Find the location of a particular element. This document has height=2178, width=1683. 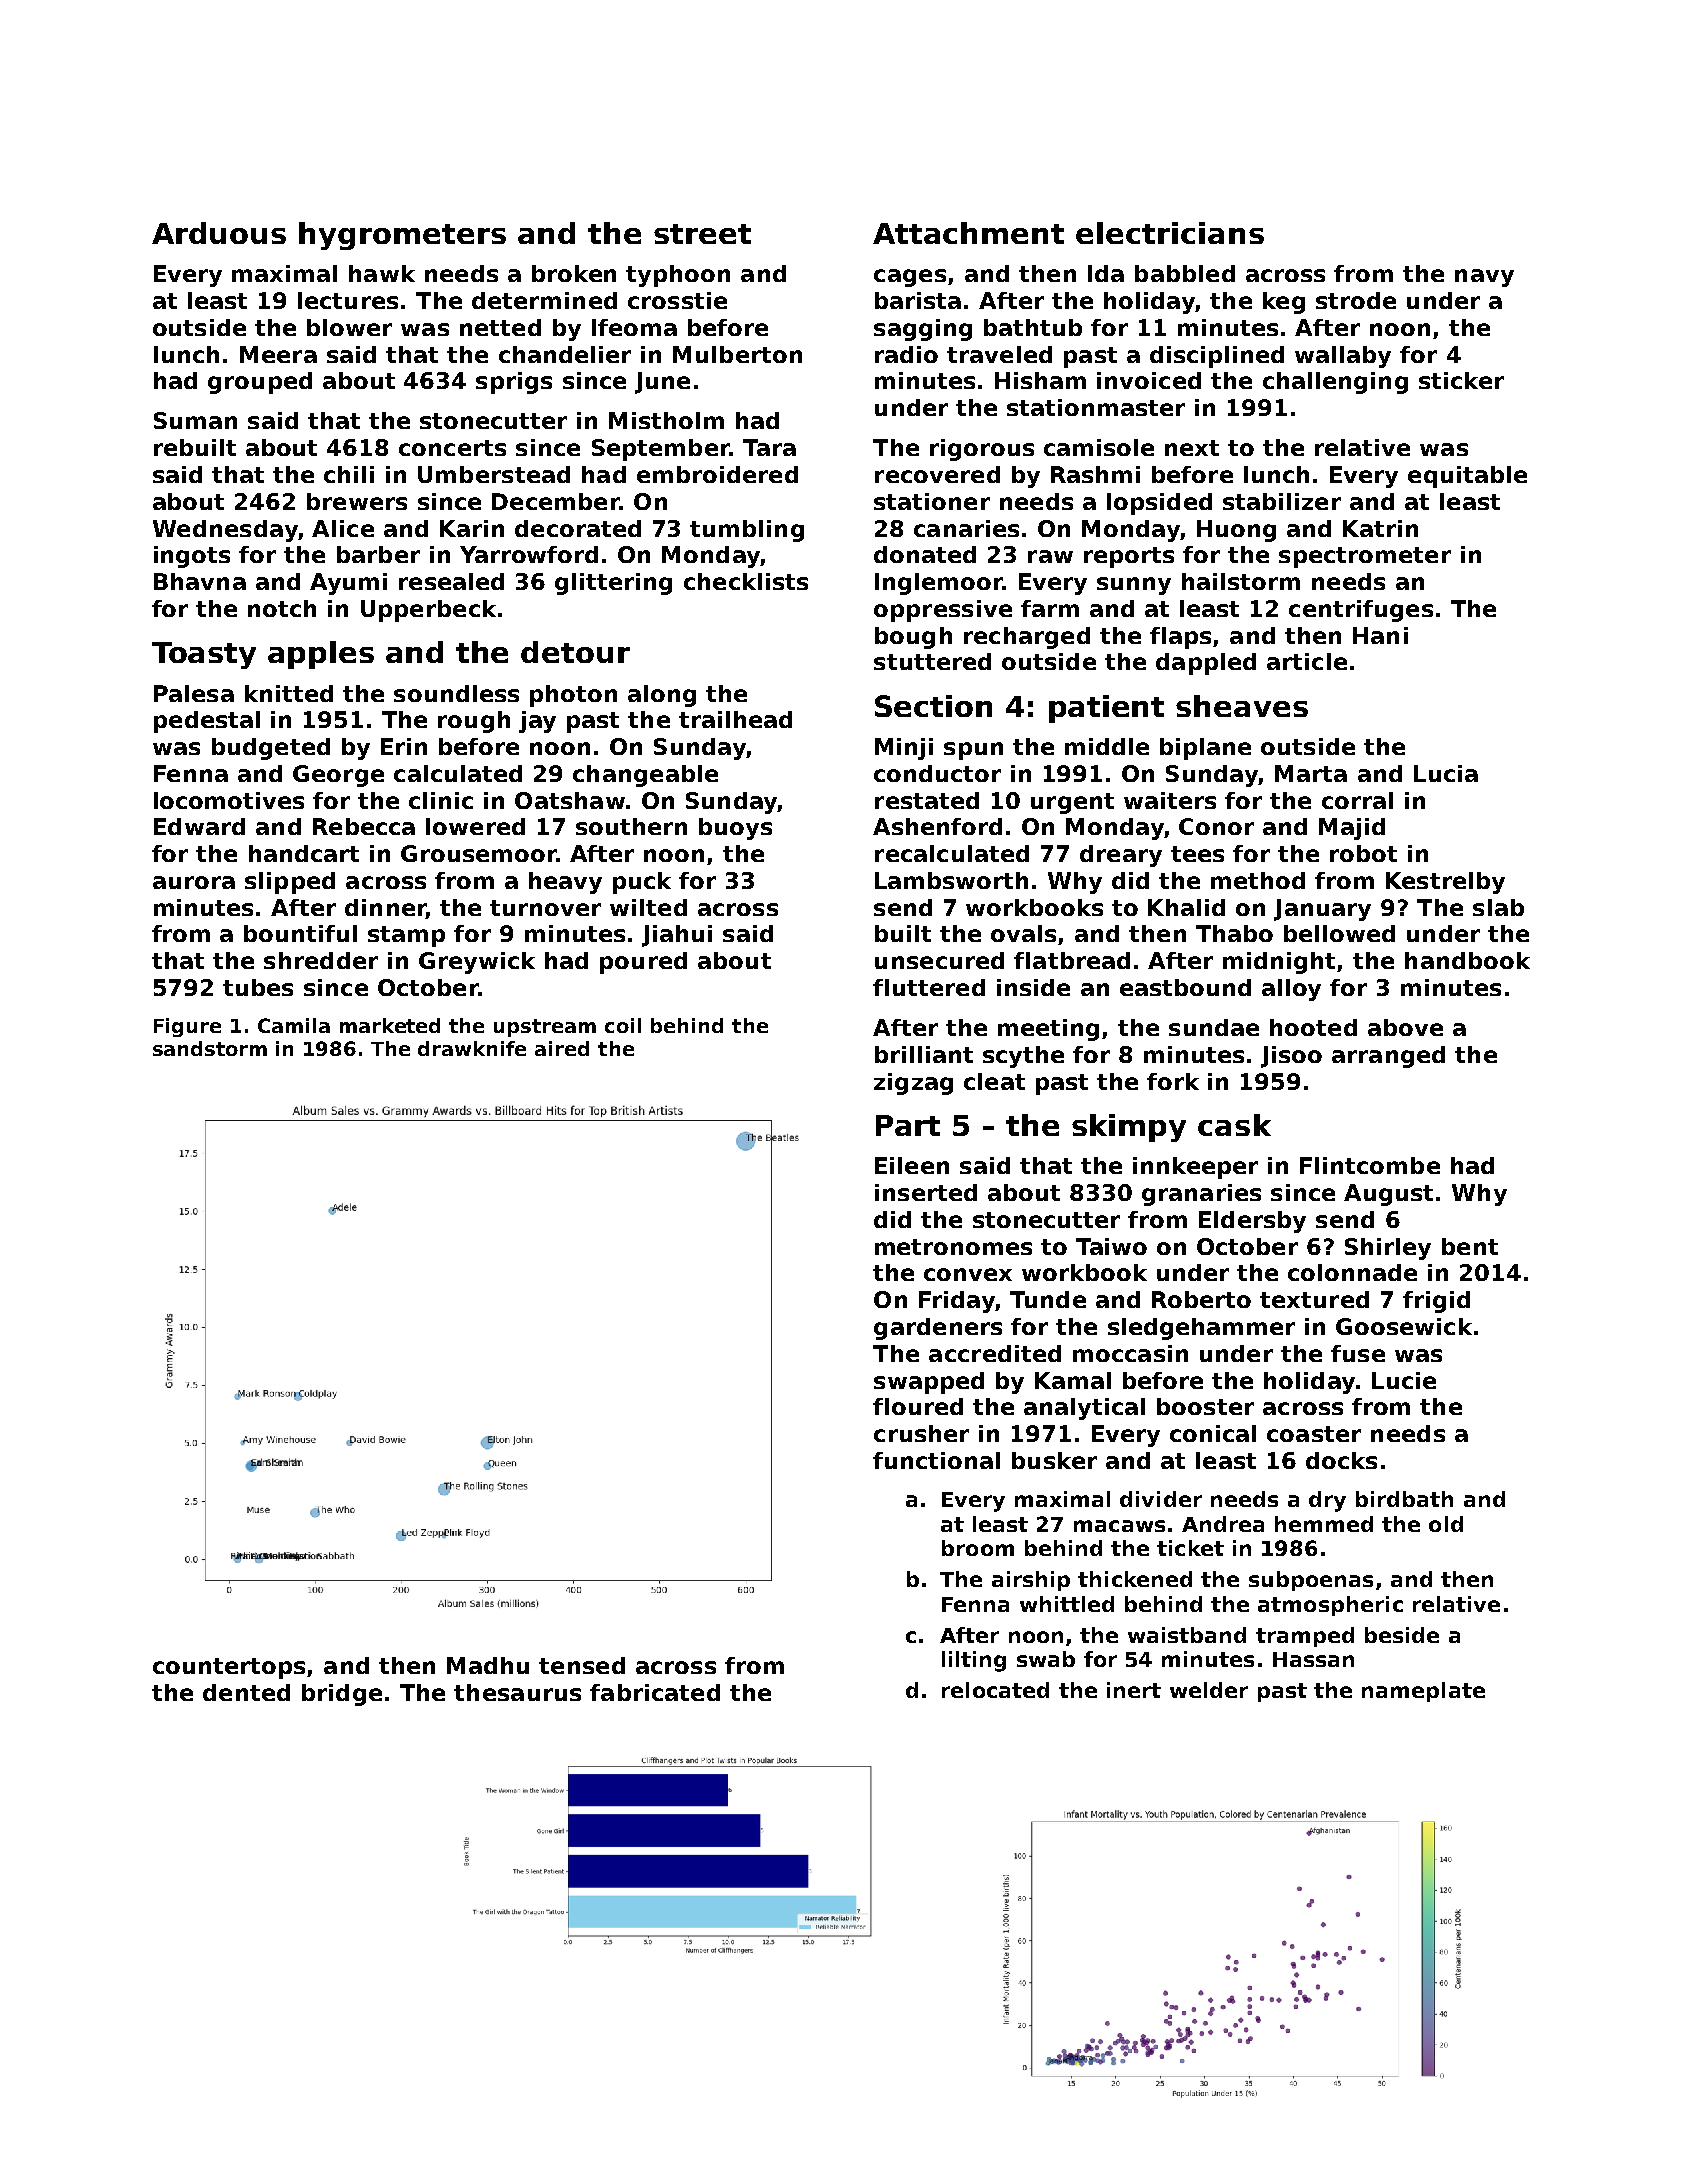

checklists is located at coordinates (746, 581).
